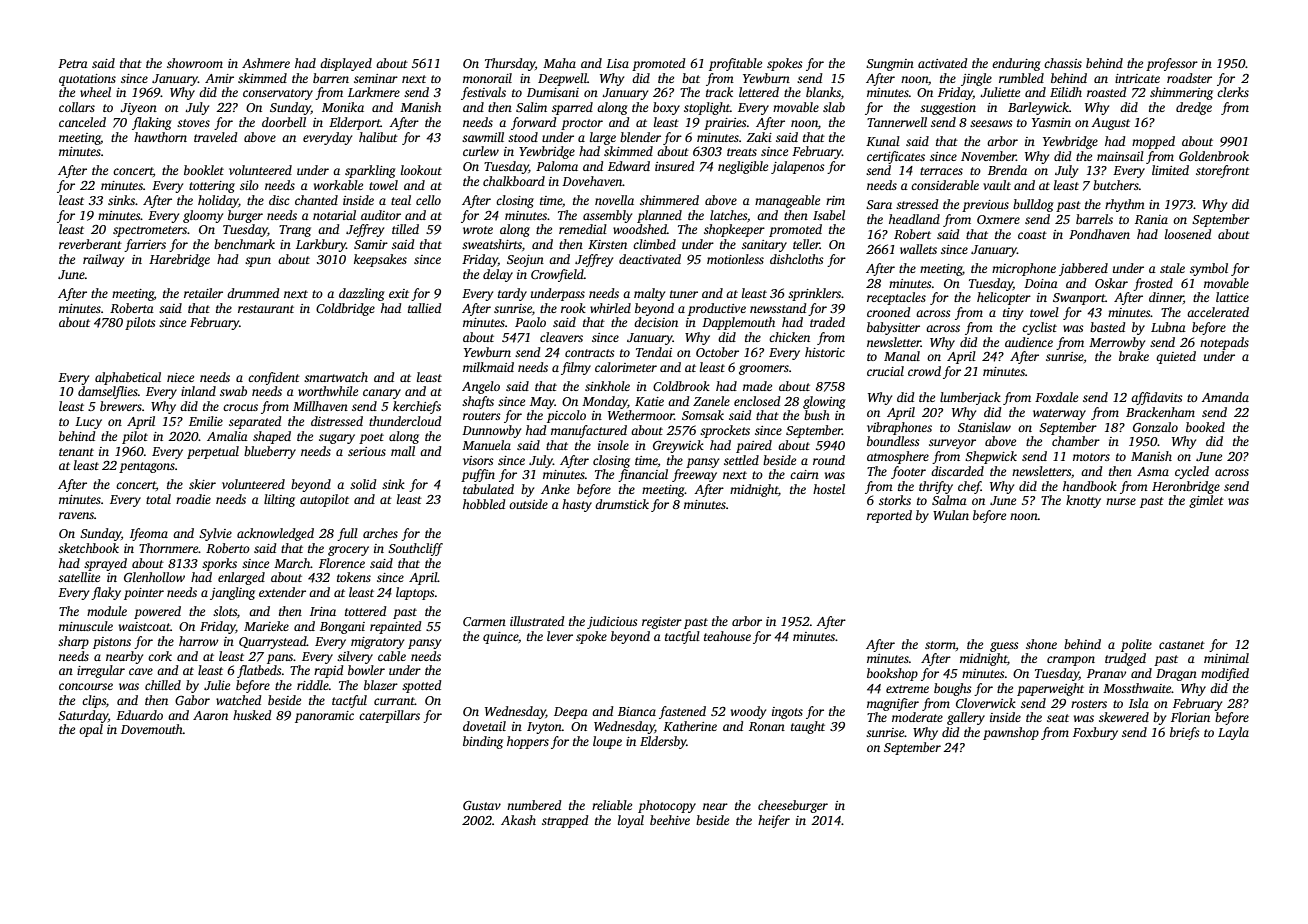  I want to click on dishcloths, so click(796, 259).
